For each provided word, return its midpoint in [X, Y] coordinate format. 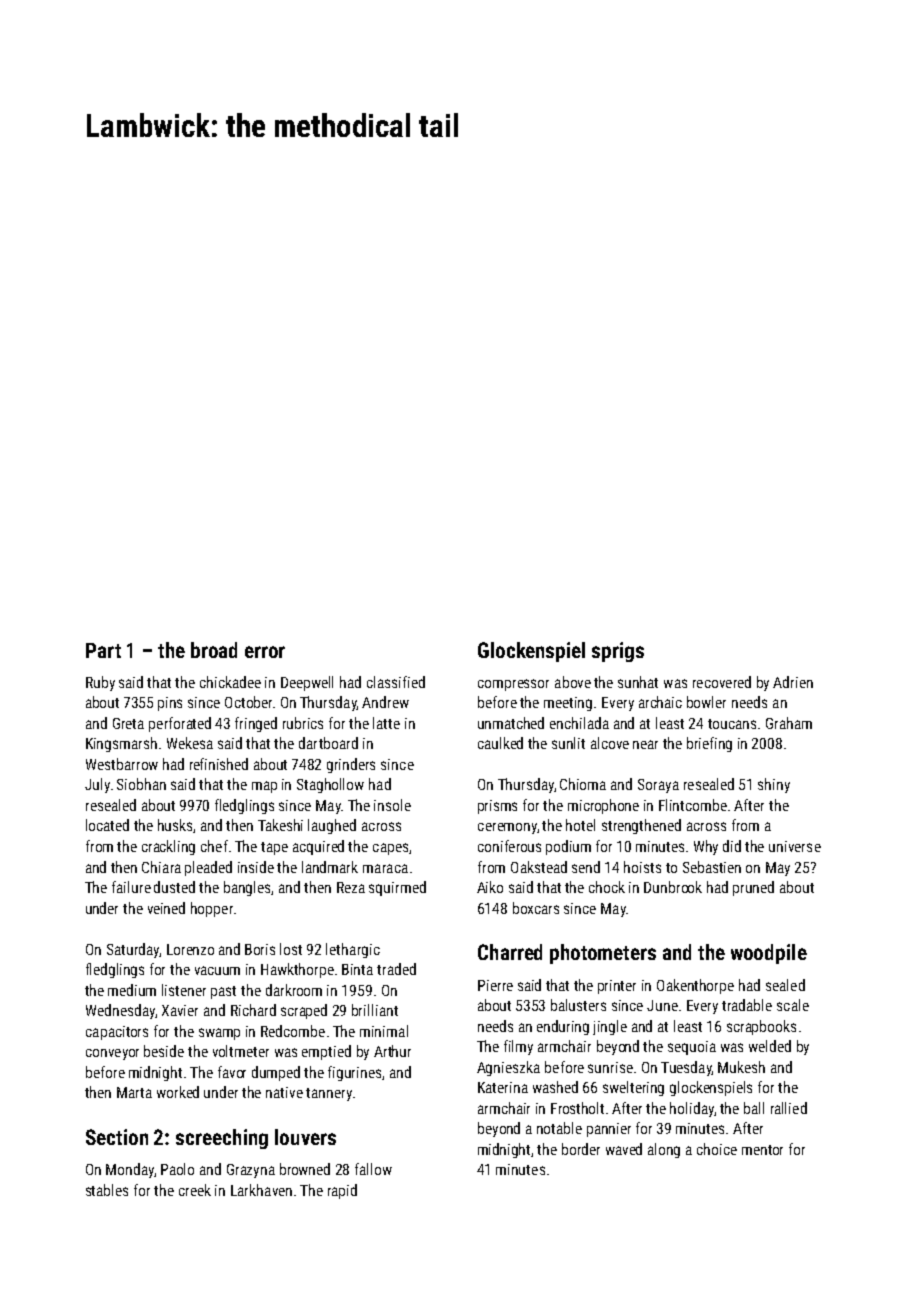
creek [195, 1190]
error [265, 652]
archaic [660, 702]
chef [214, 846]
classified [396, 682]
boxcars [536, 908]
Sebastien [712, 867]
